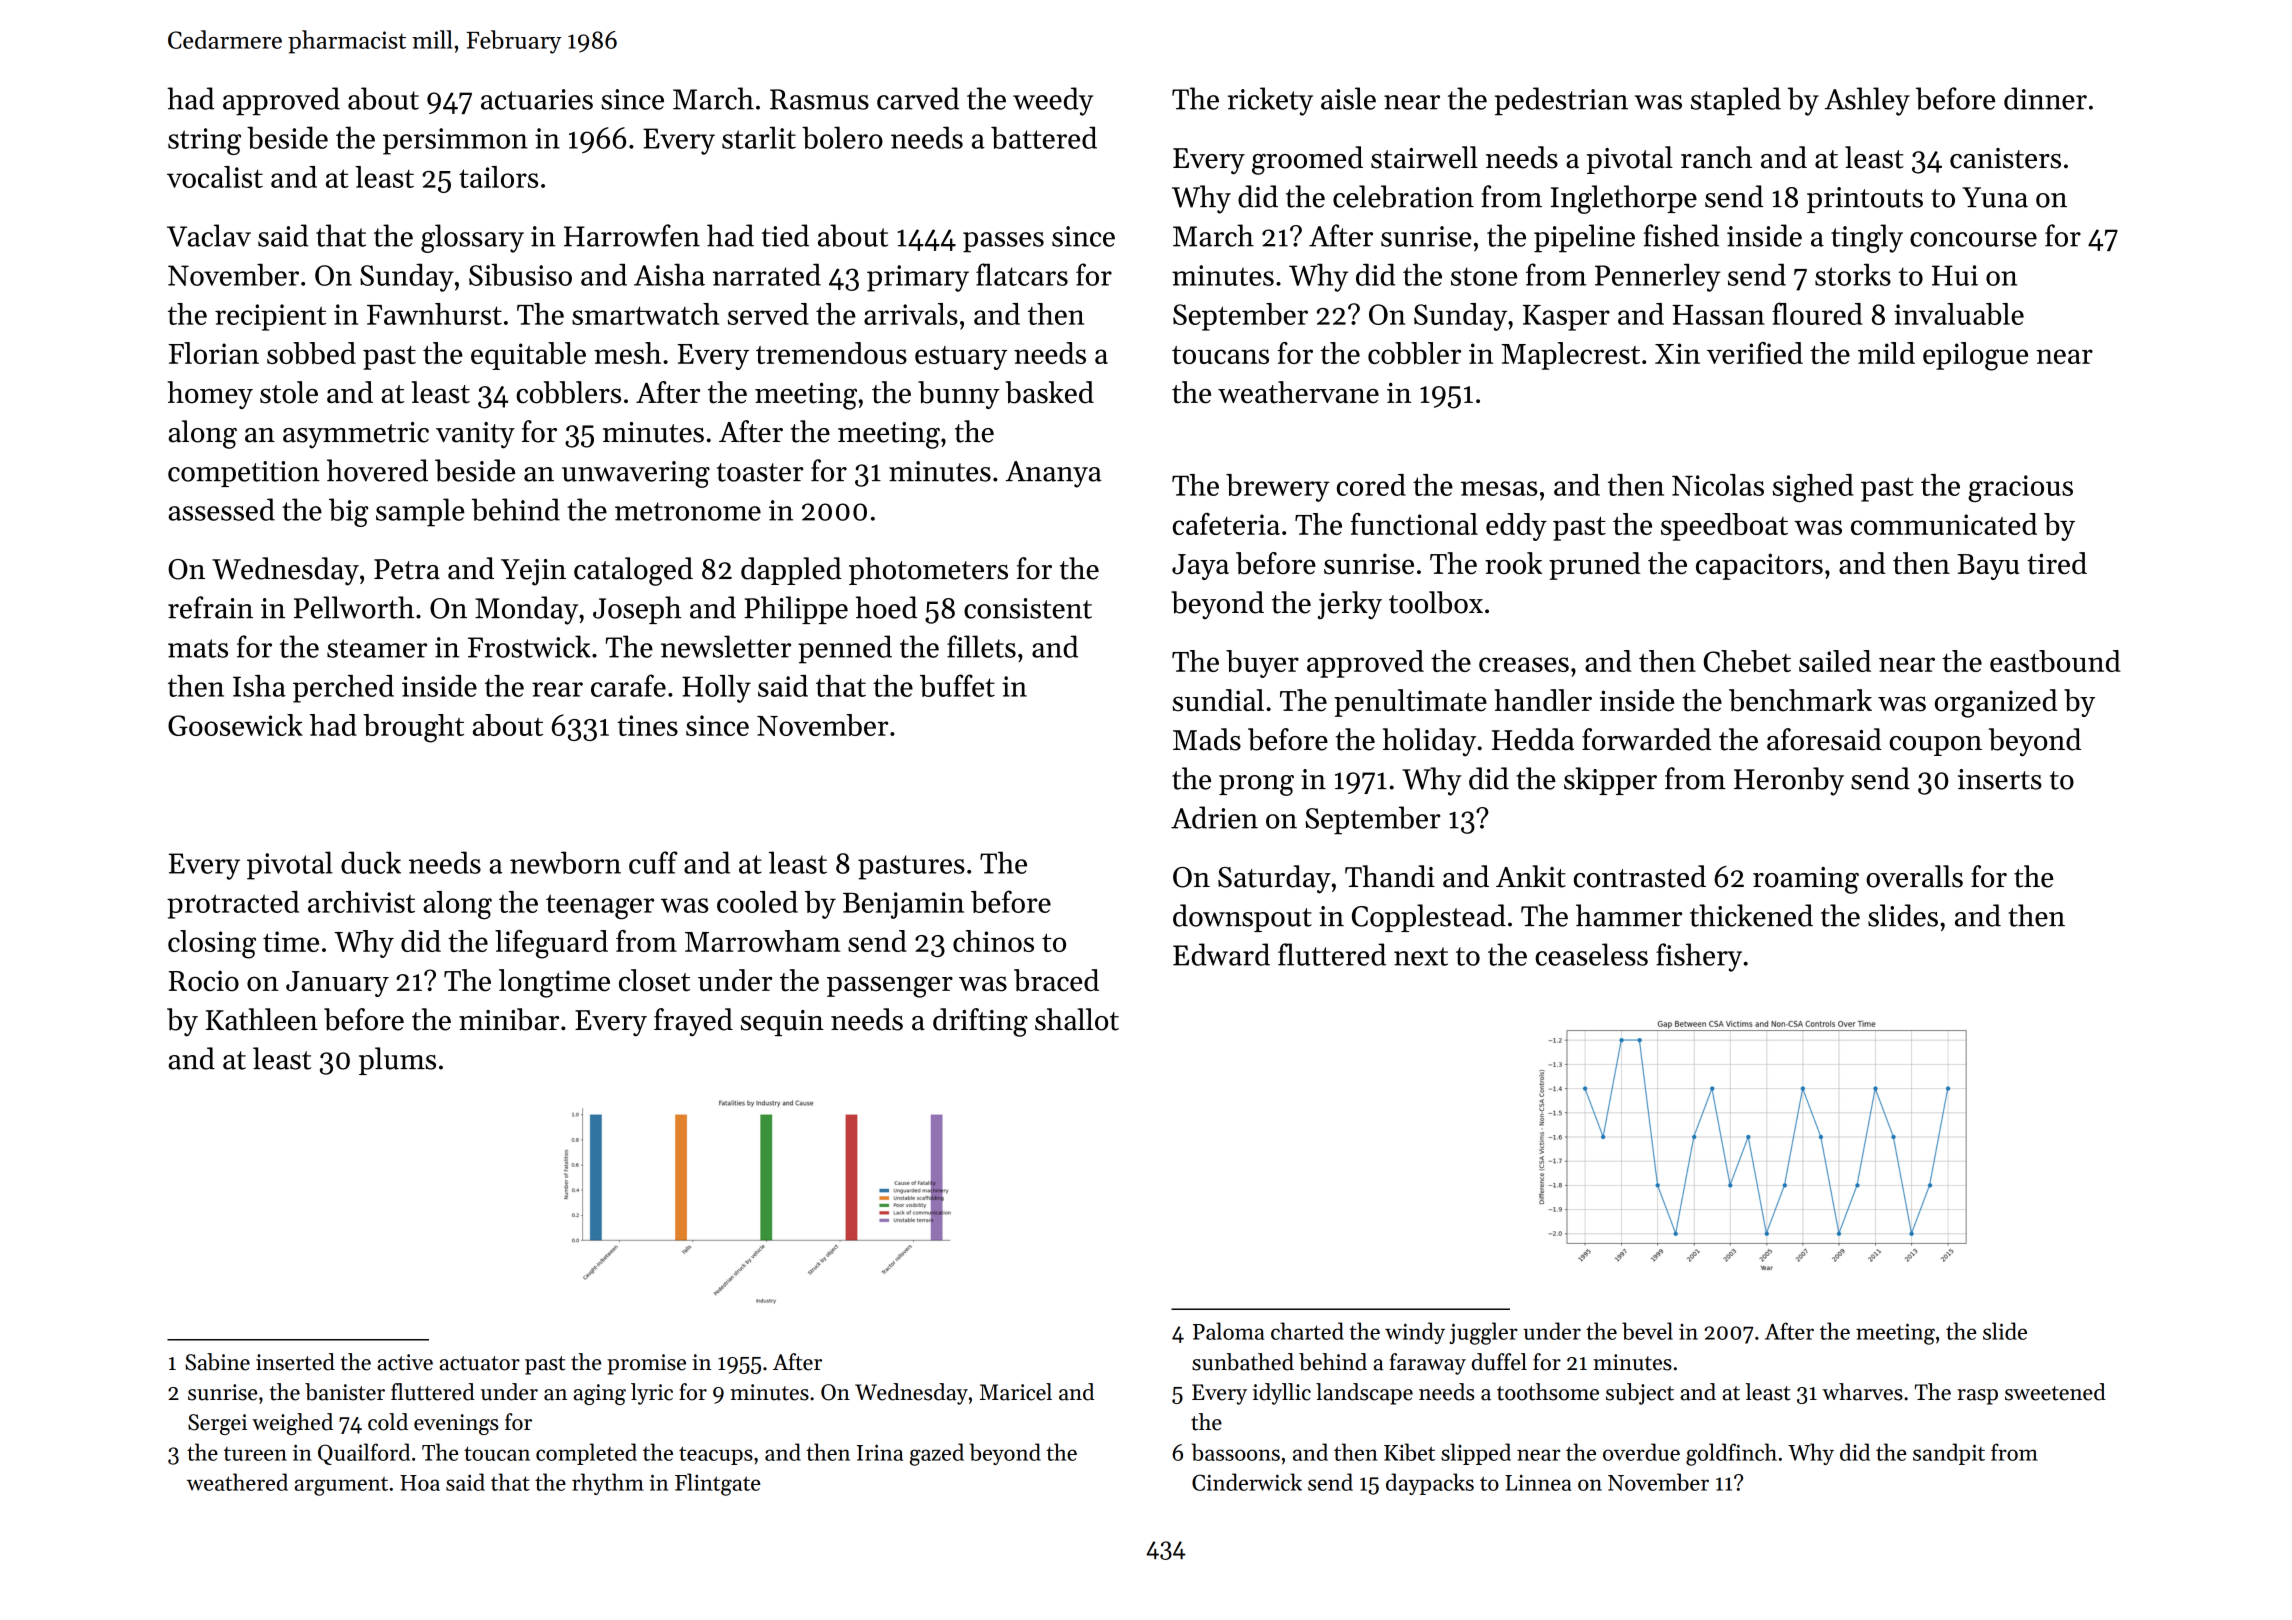 Image resolution: width=2292 pixels, height=1620 pixels. Describe the element at coordinates (1996, 703) in the page. I see `organized` at that location.
